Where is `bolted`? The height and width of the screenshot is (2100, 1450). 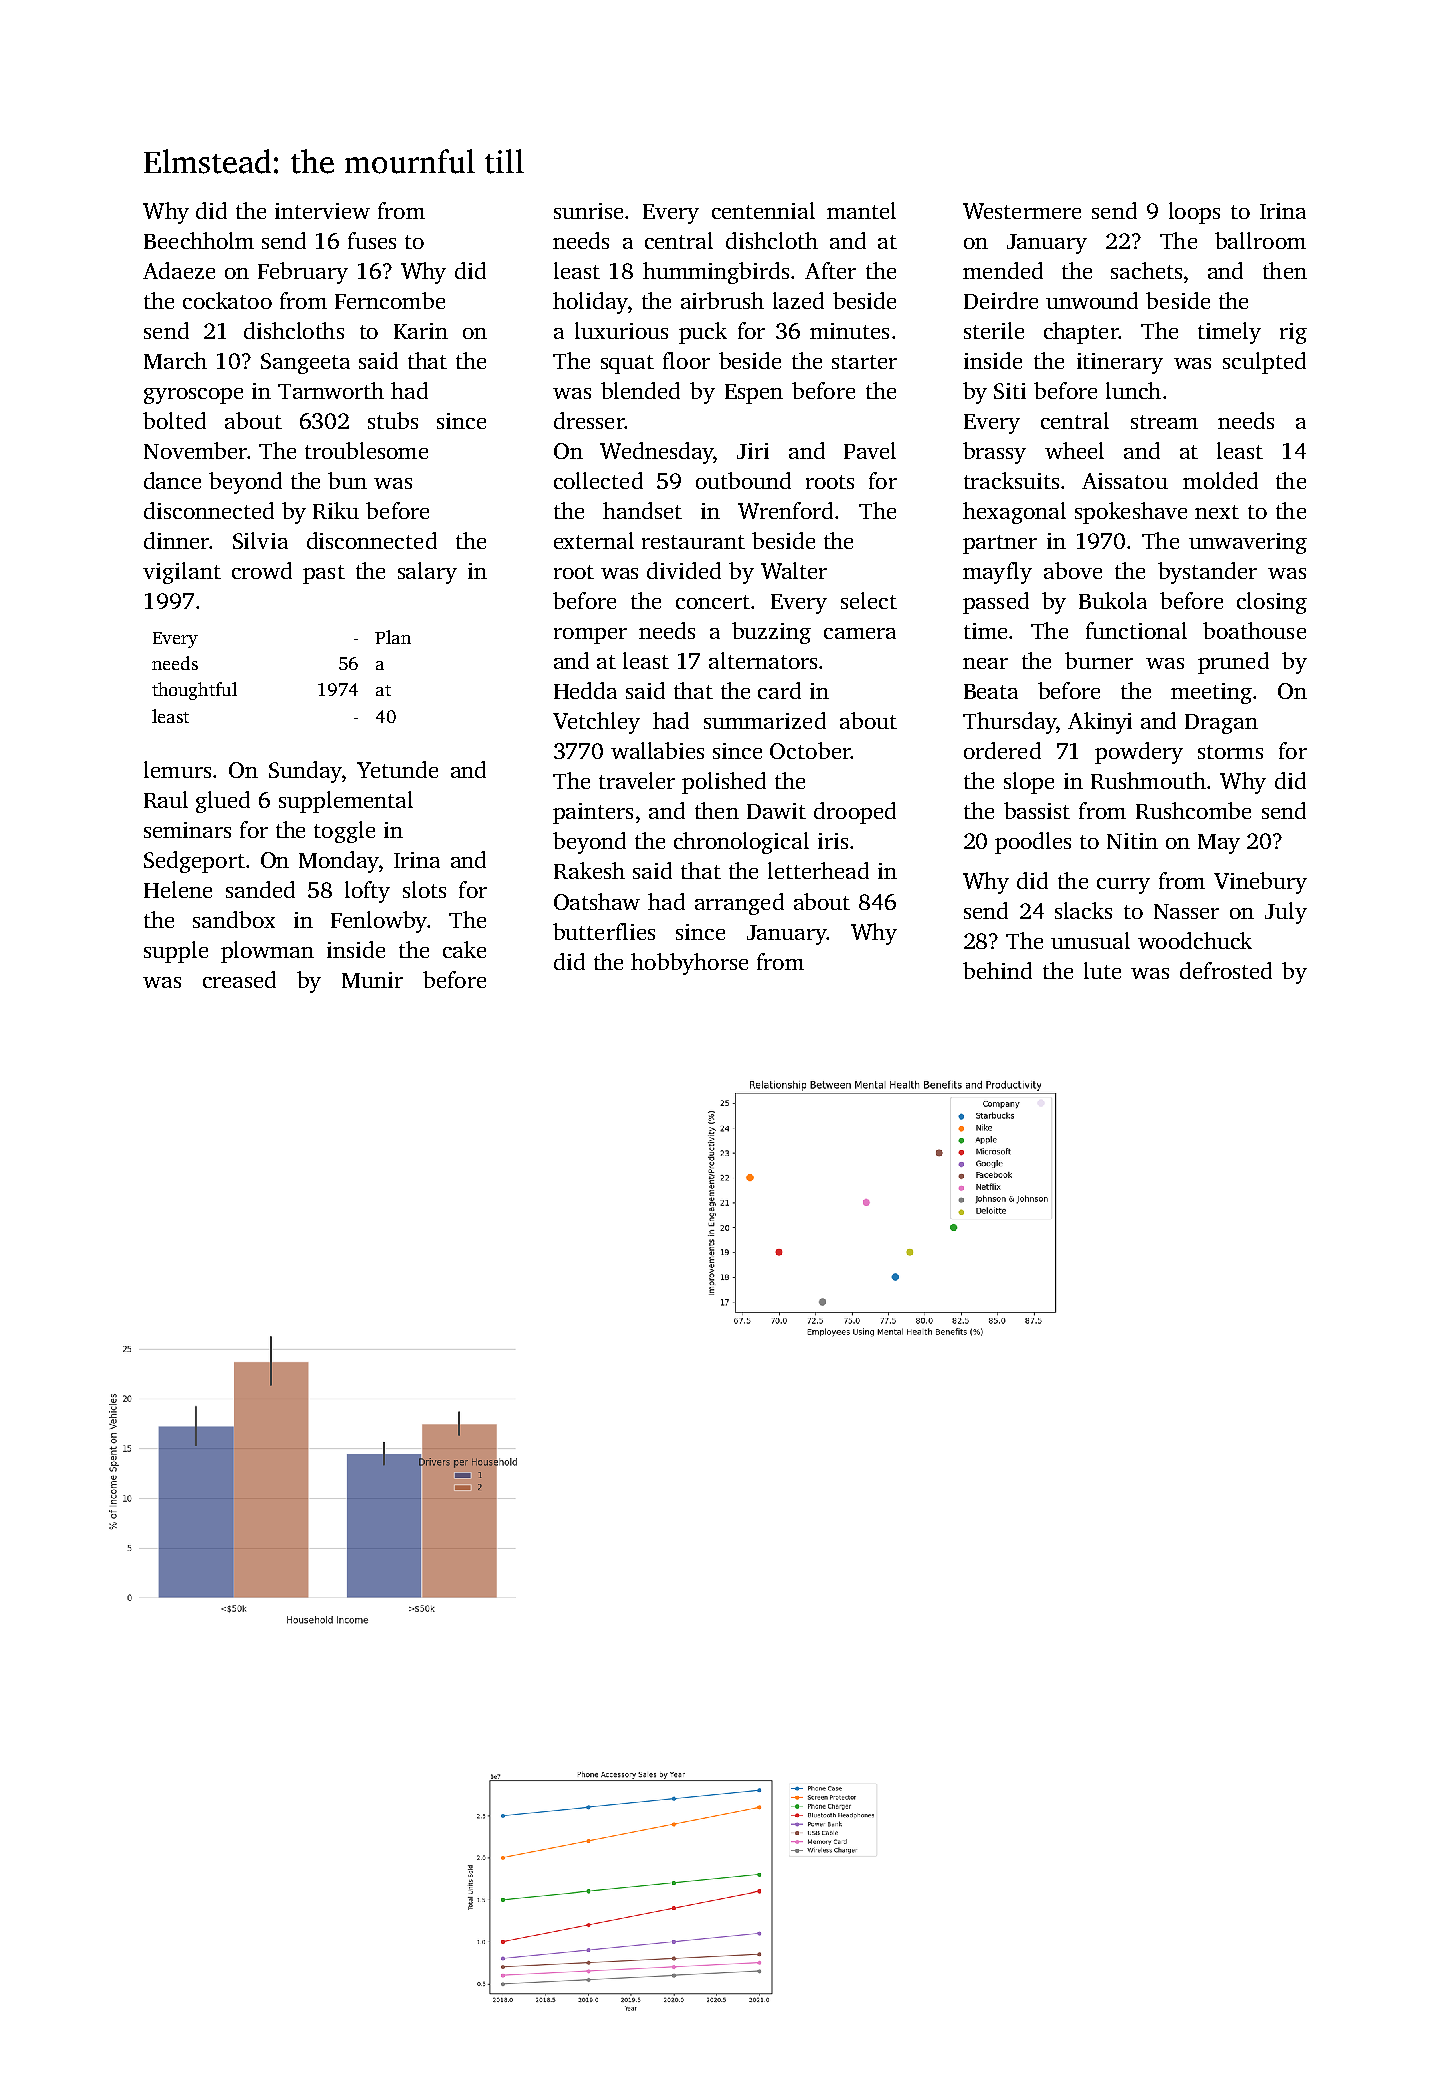 bolted is located at coordinates (174, 420).
